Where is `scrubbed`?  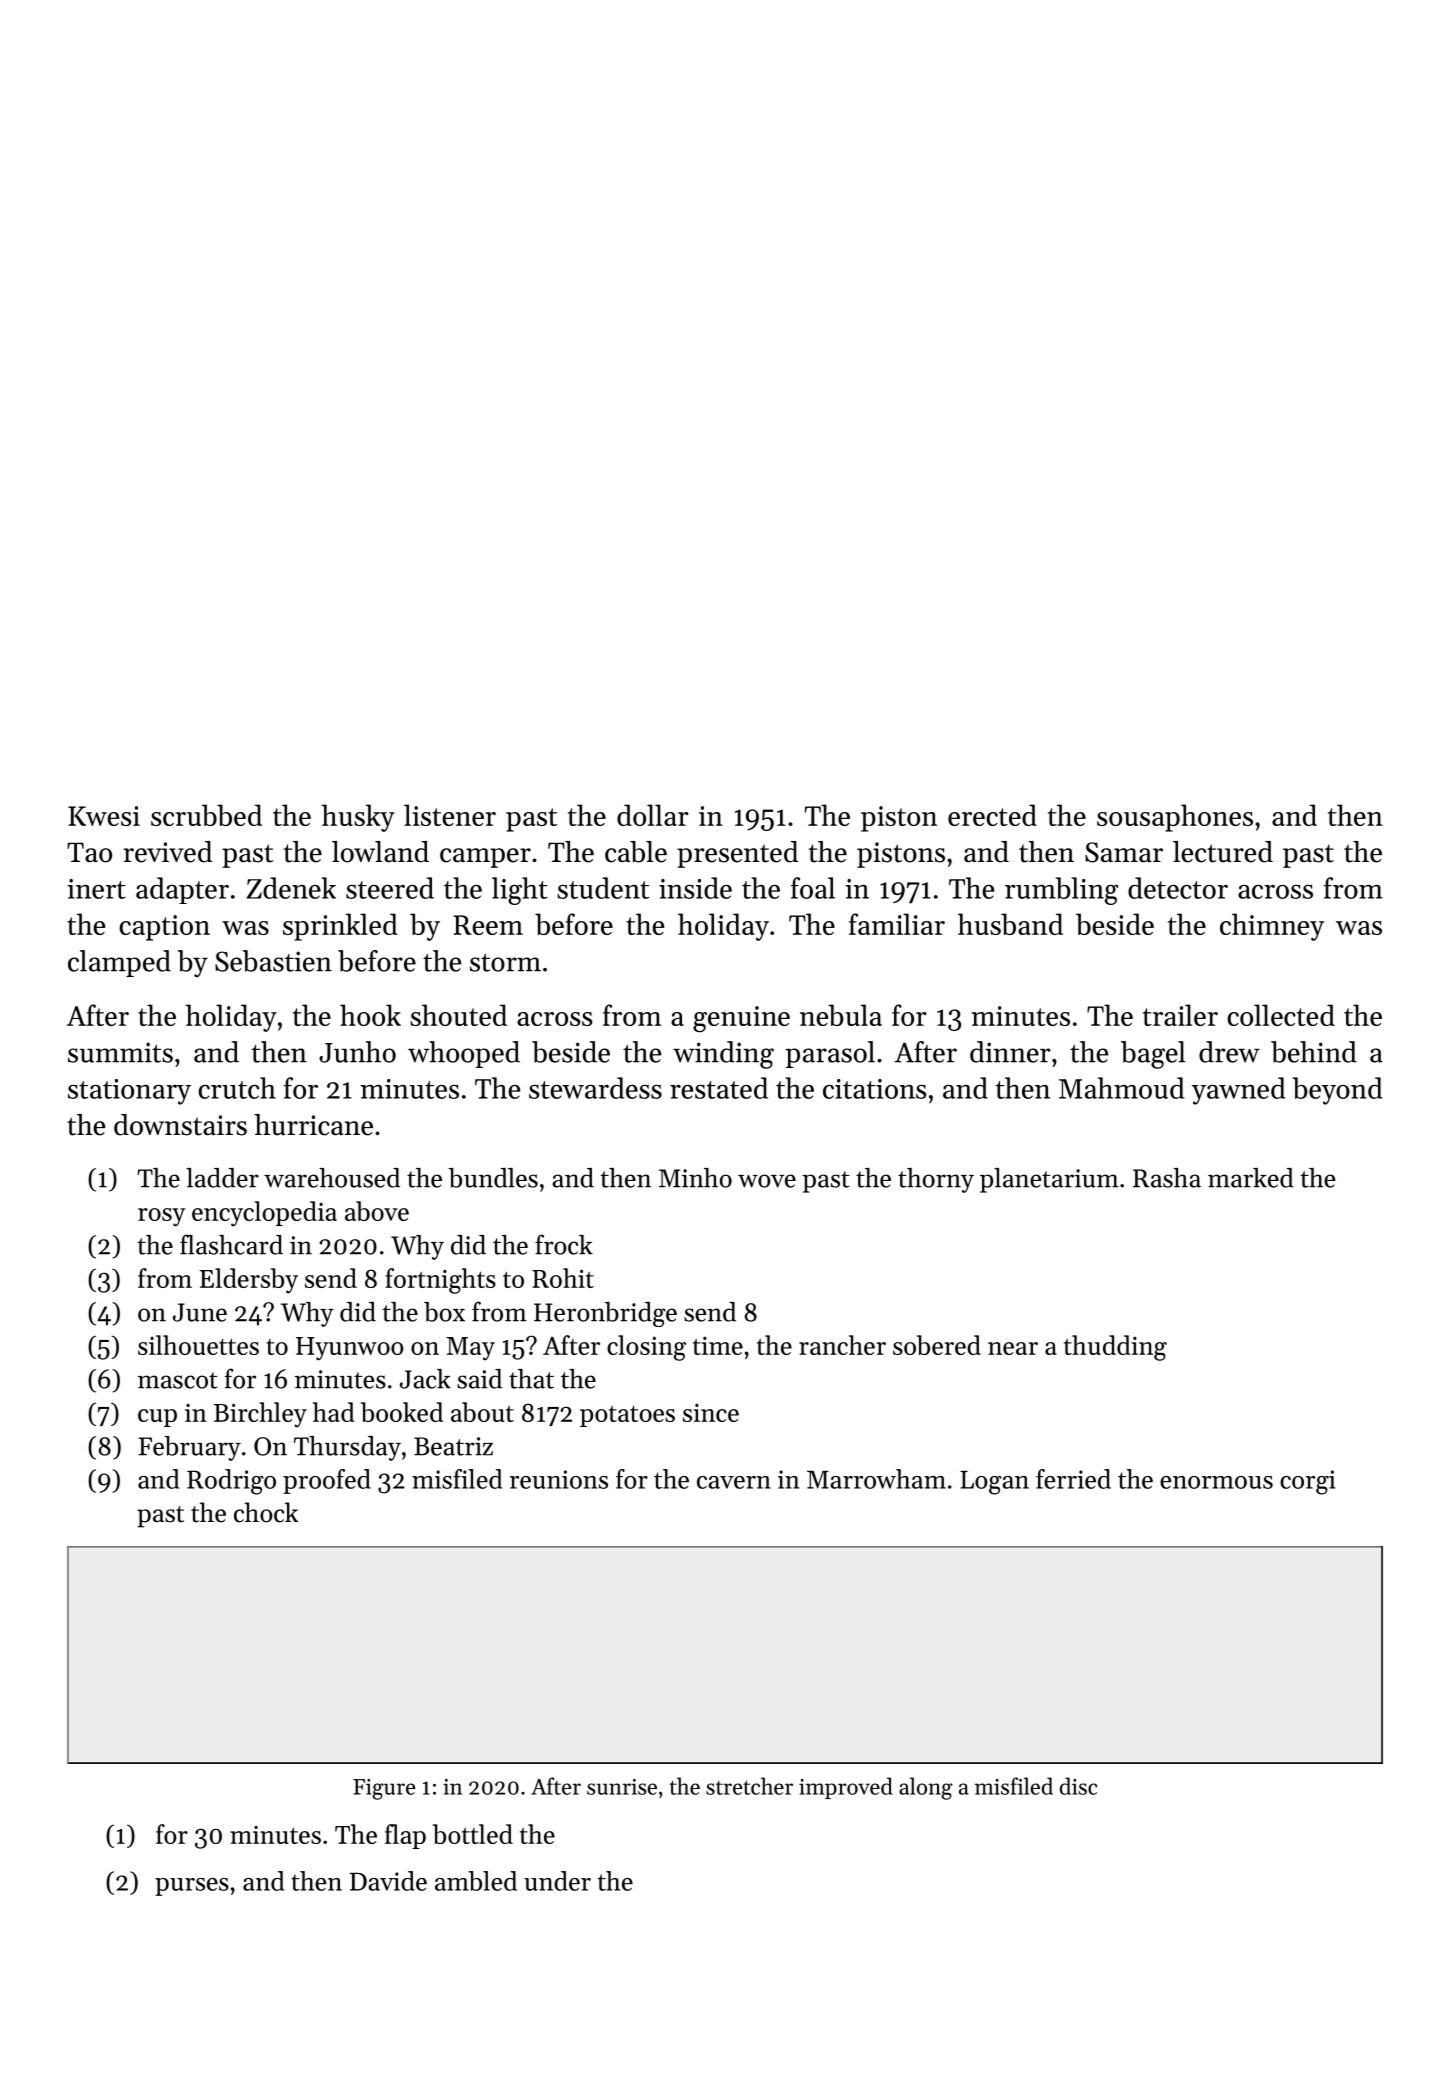
scrubbed is located at coordinates (206, 815).
